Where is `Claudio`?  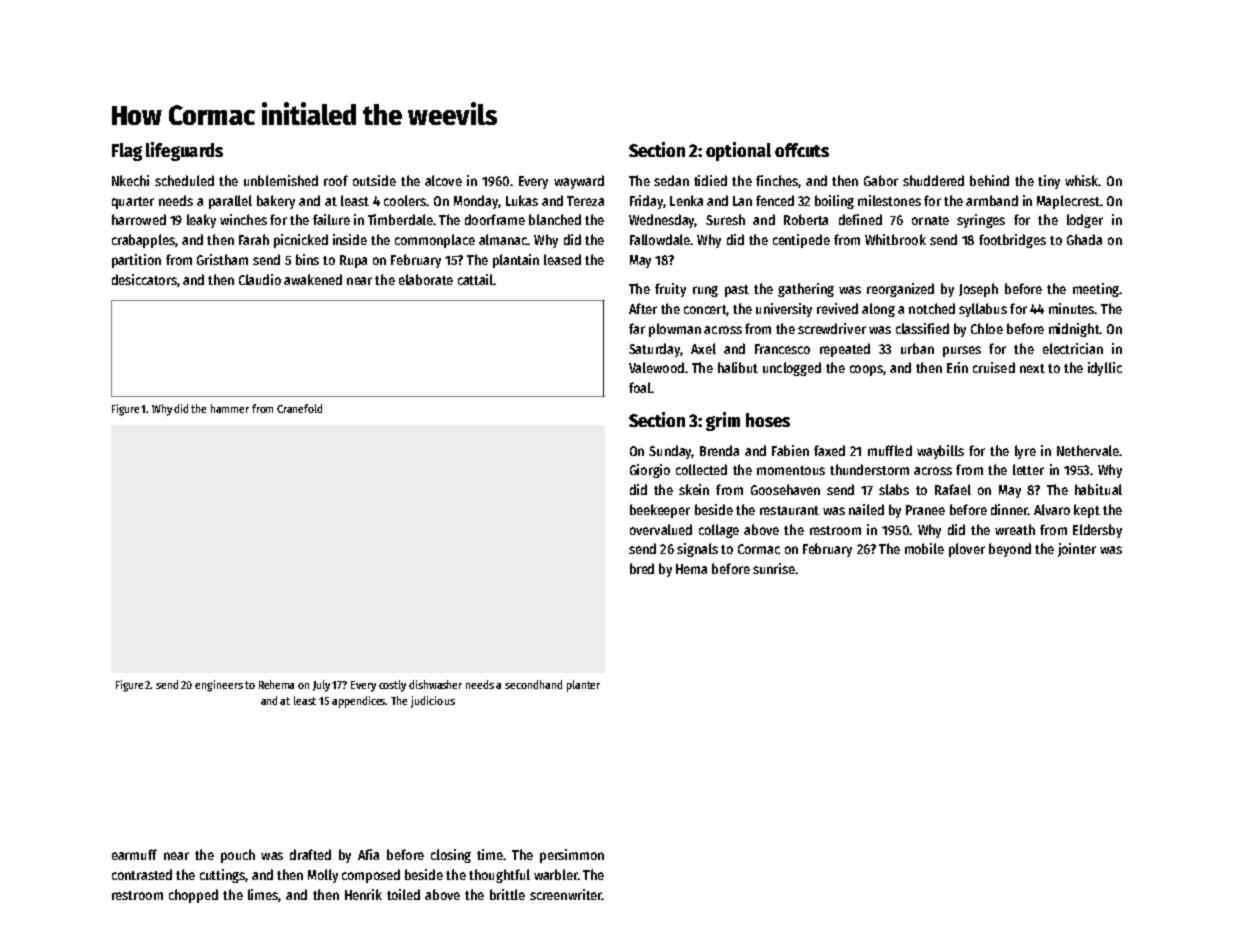
Claudio is located at coordinates (260, 279).
